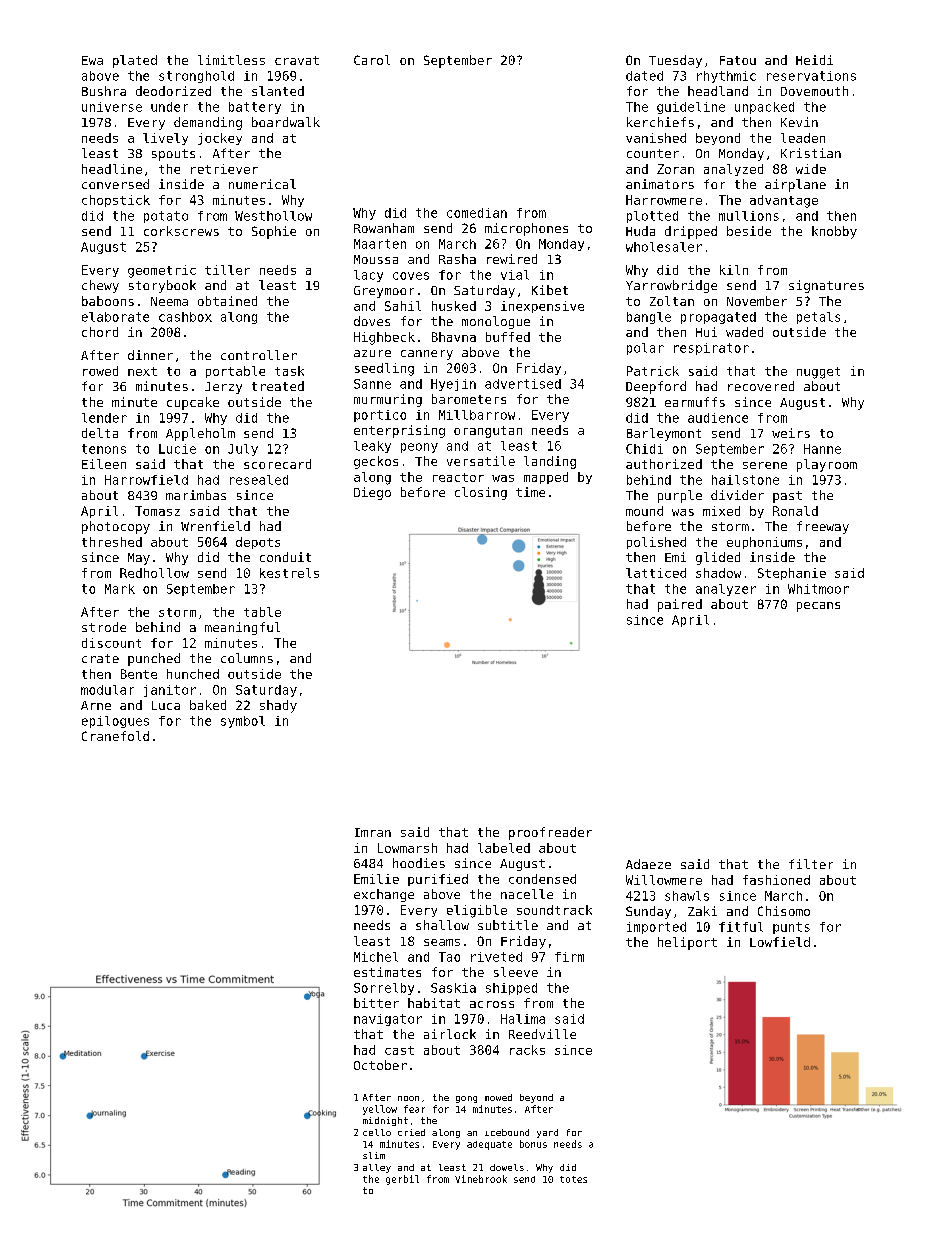  What do you see at coordinates (791, 928) in the document?
I see `punts` at bounding box center [791, 928].
